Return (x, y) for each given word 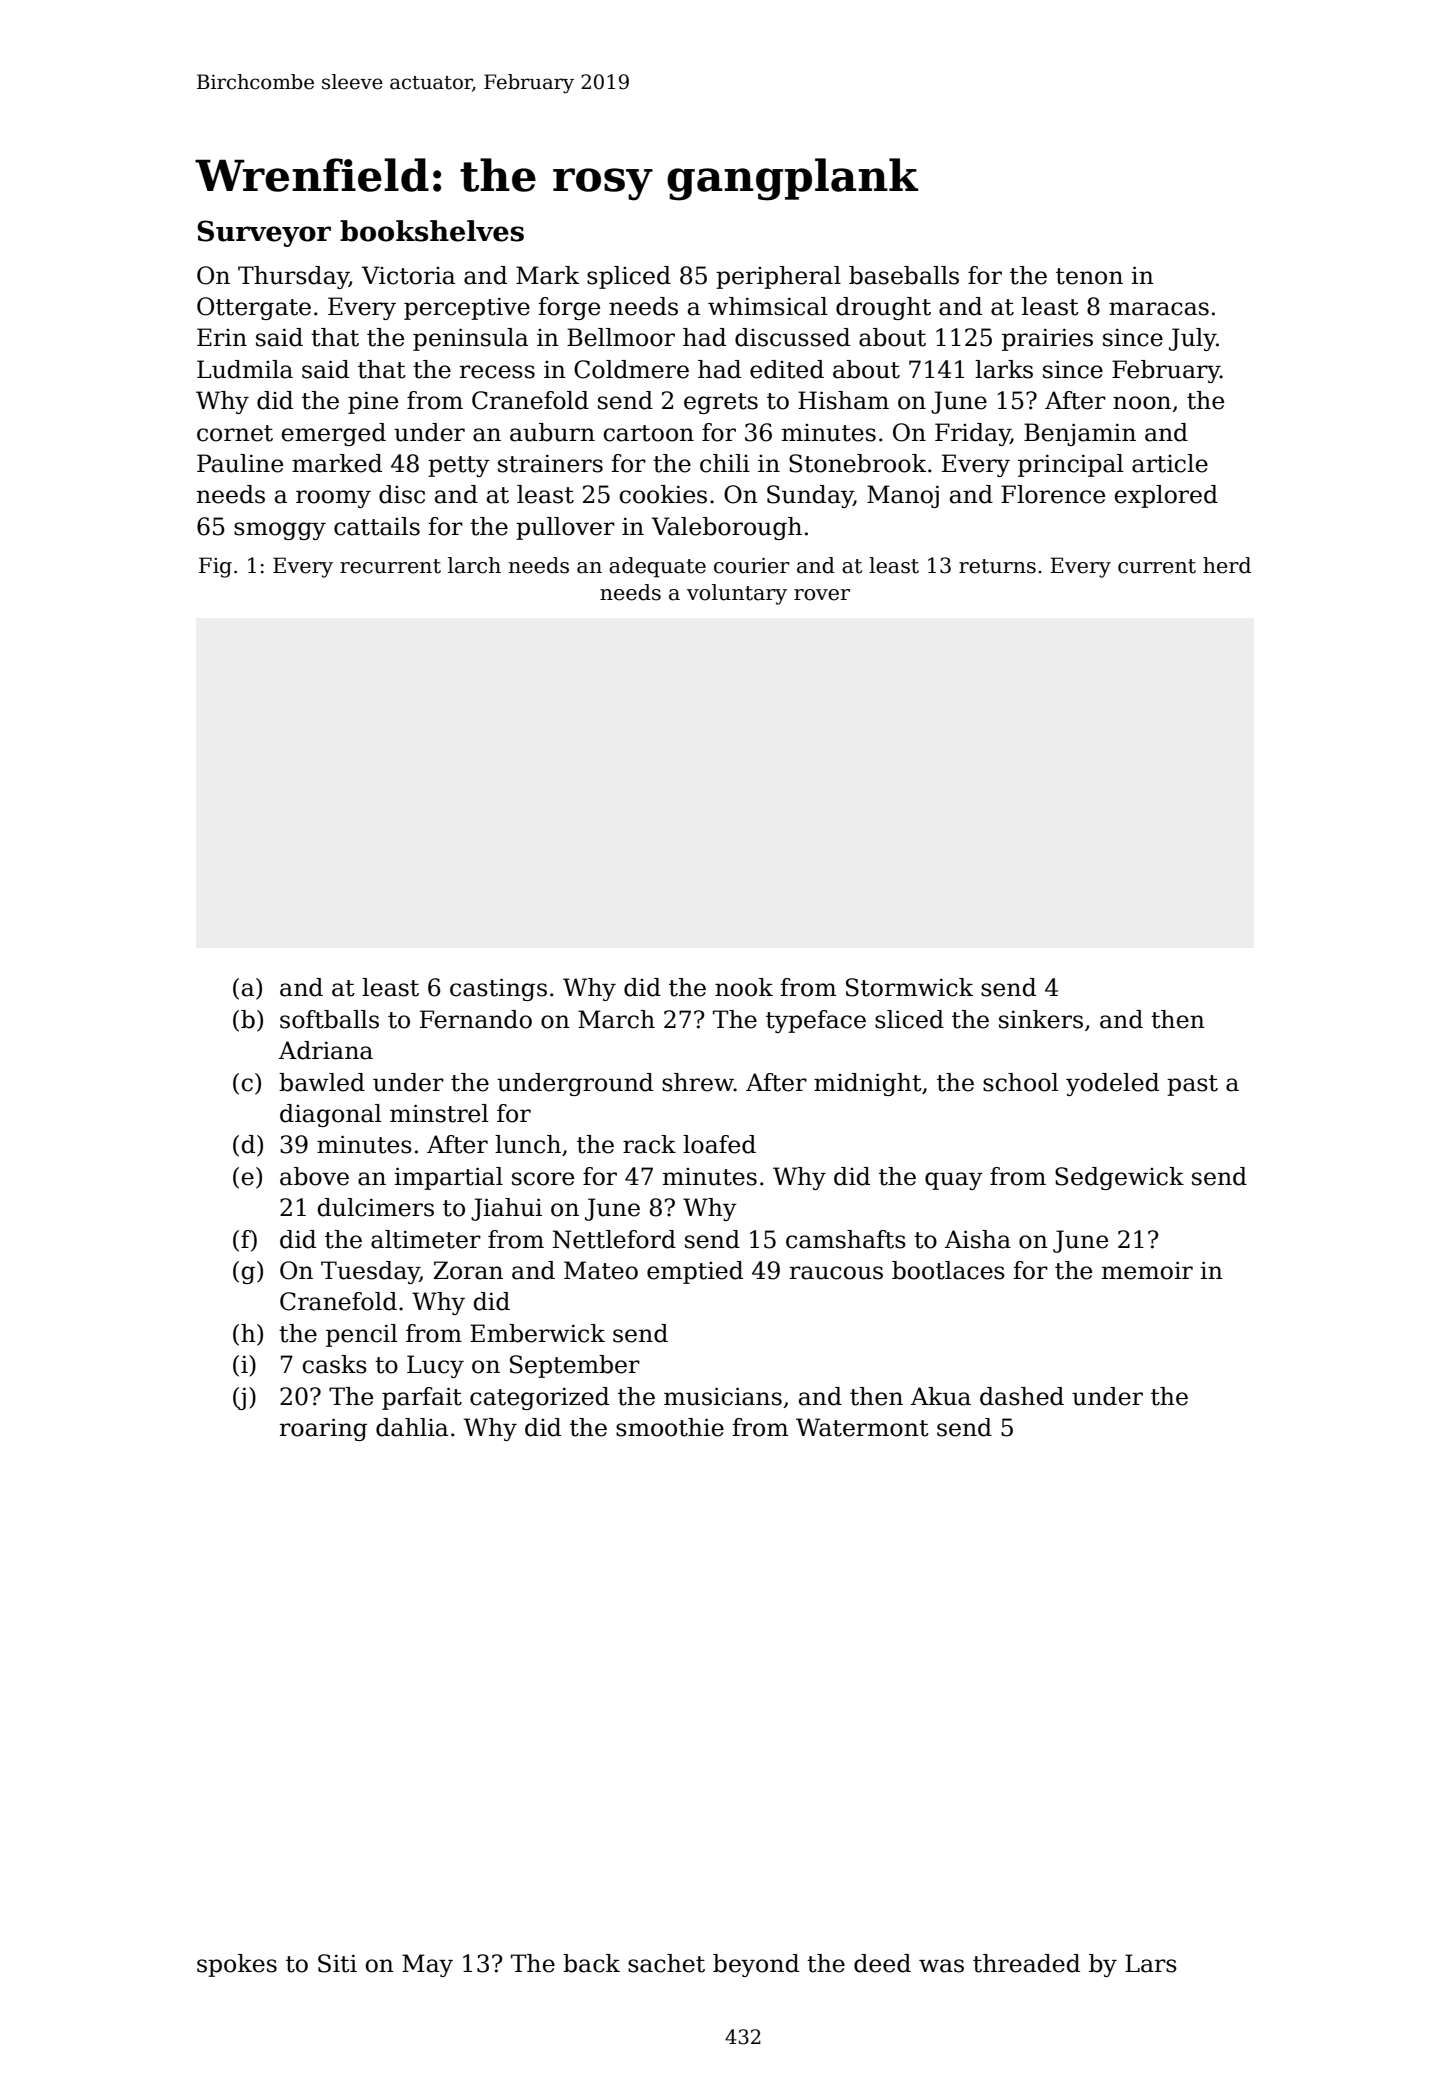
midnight (868, 1084)
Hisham (843, 400)
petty (459, 466)
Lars (1151, 1963)
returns (997, 566)
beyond (756, 1965)
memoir (1147, 1270)
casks (335, 1364)
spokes (237, 1965)
